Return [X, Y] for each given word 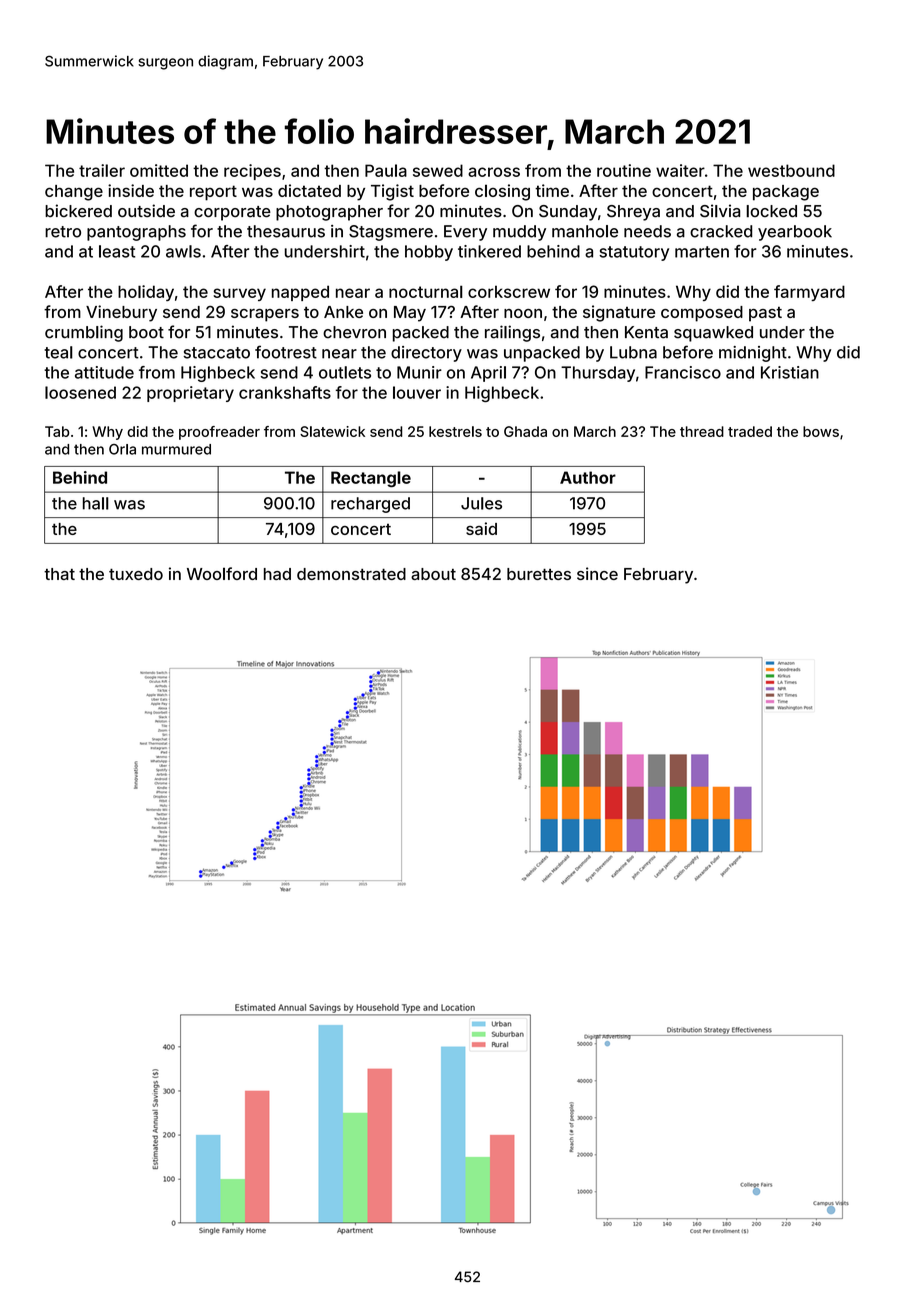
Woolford [222, 573]
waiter [680, 170]
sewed [438, 170]
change [74, 193]
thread [702, 431]
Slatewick [332, 431]
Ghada [525, 431]
